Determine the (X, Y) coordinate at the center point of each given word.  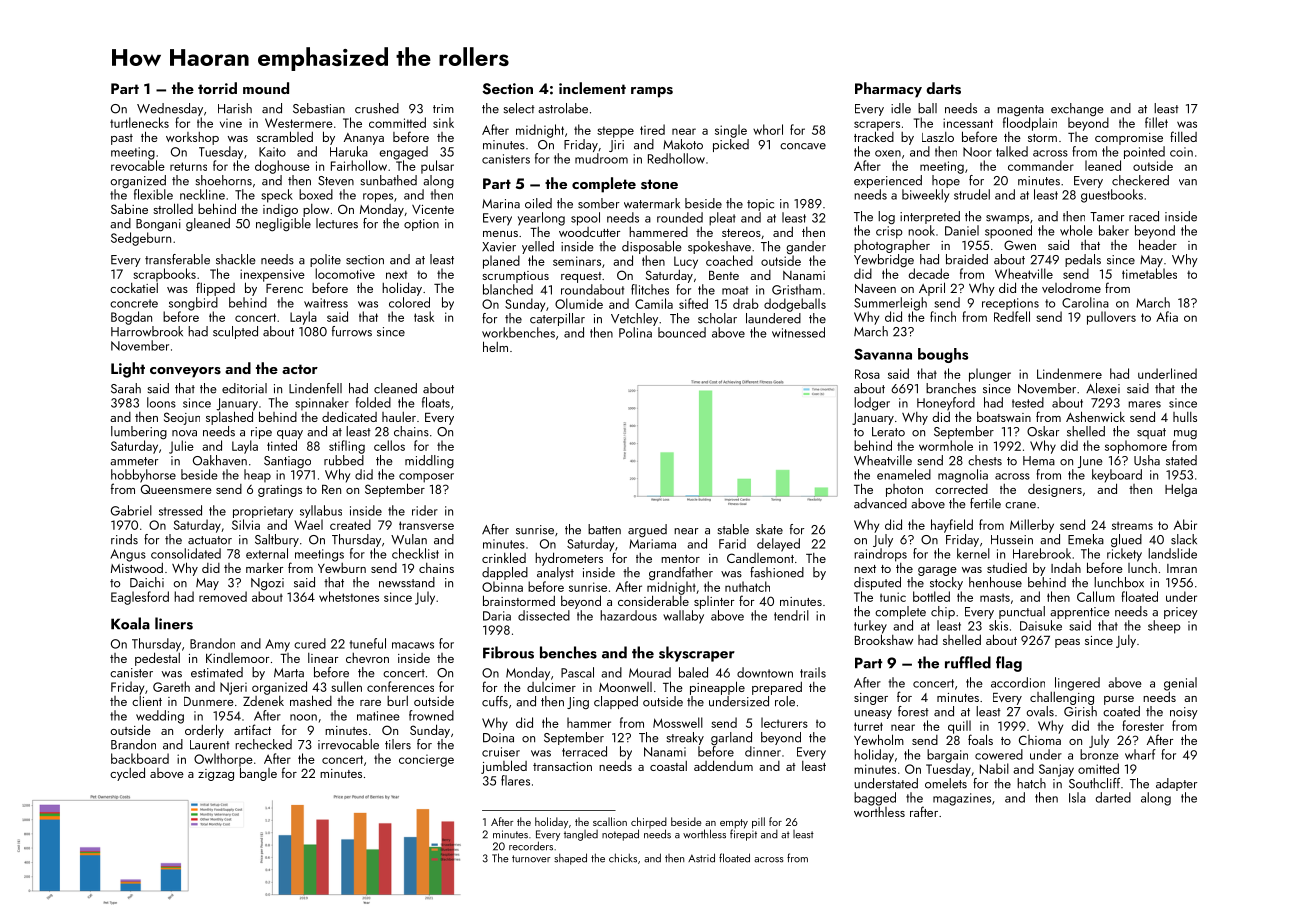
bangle (258, 774)
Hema (1039, 461)
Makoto (683, 144)
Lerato (888, 432)
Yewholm (879, 739)
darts (943, 88)
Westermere (299, 123)
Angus (128, 555)
